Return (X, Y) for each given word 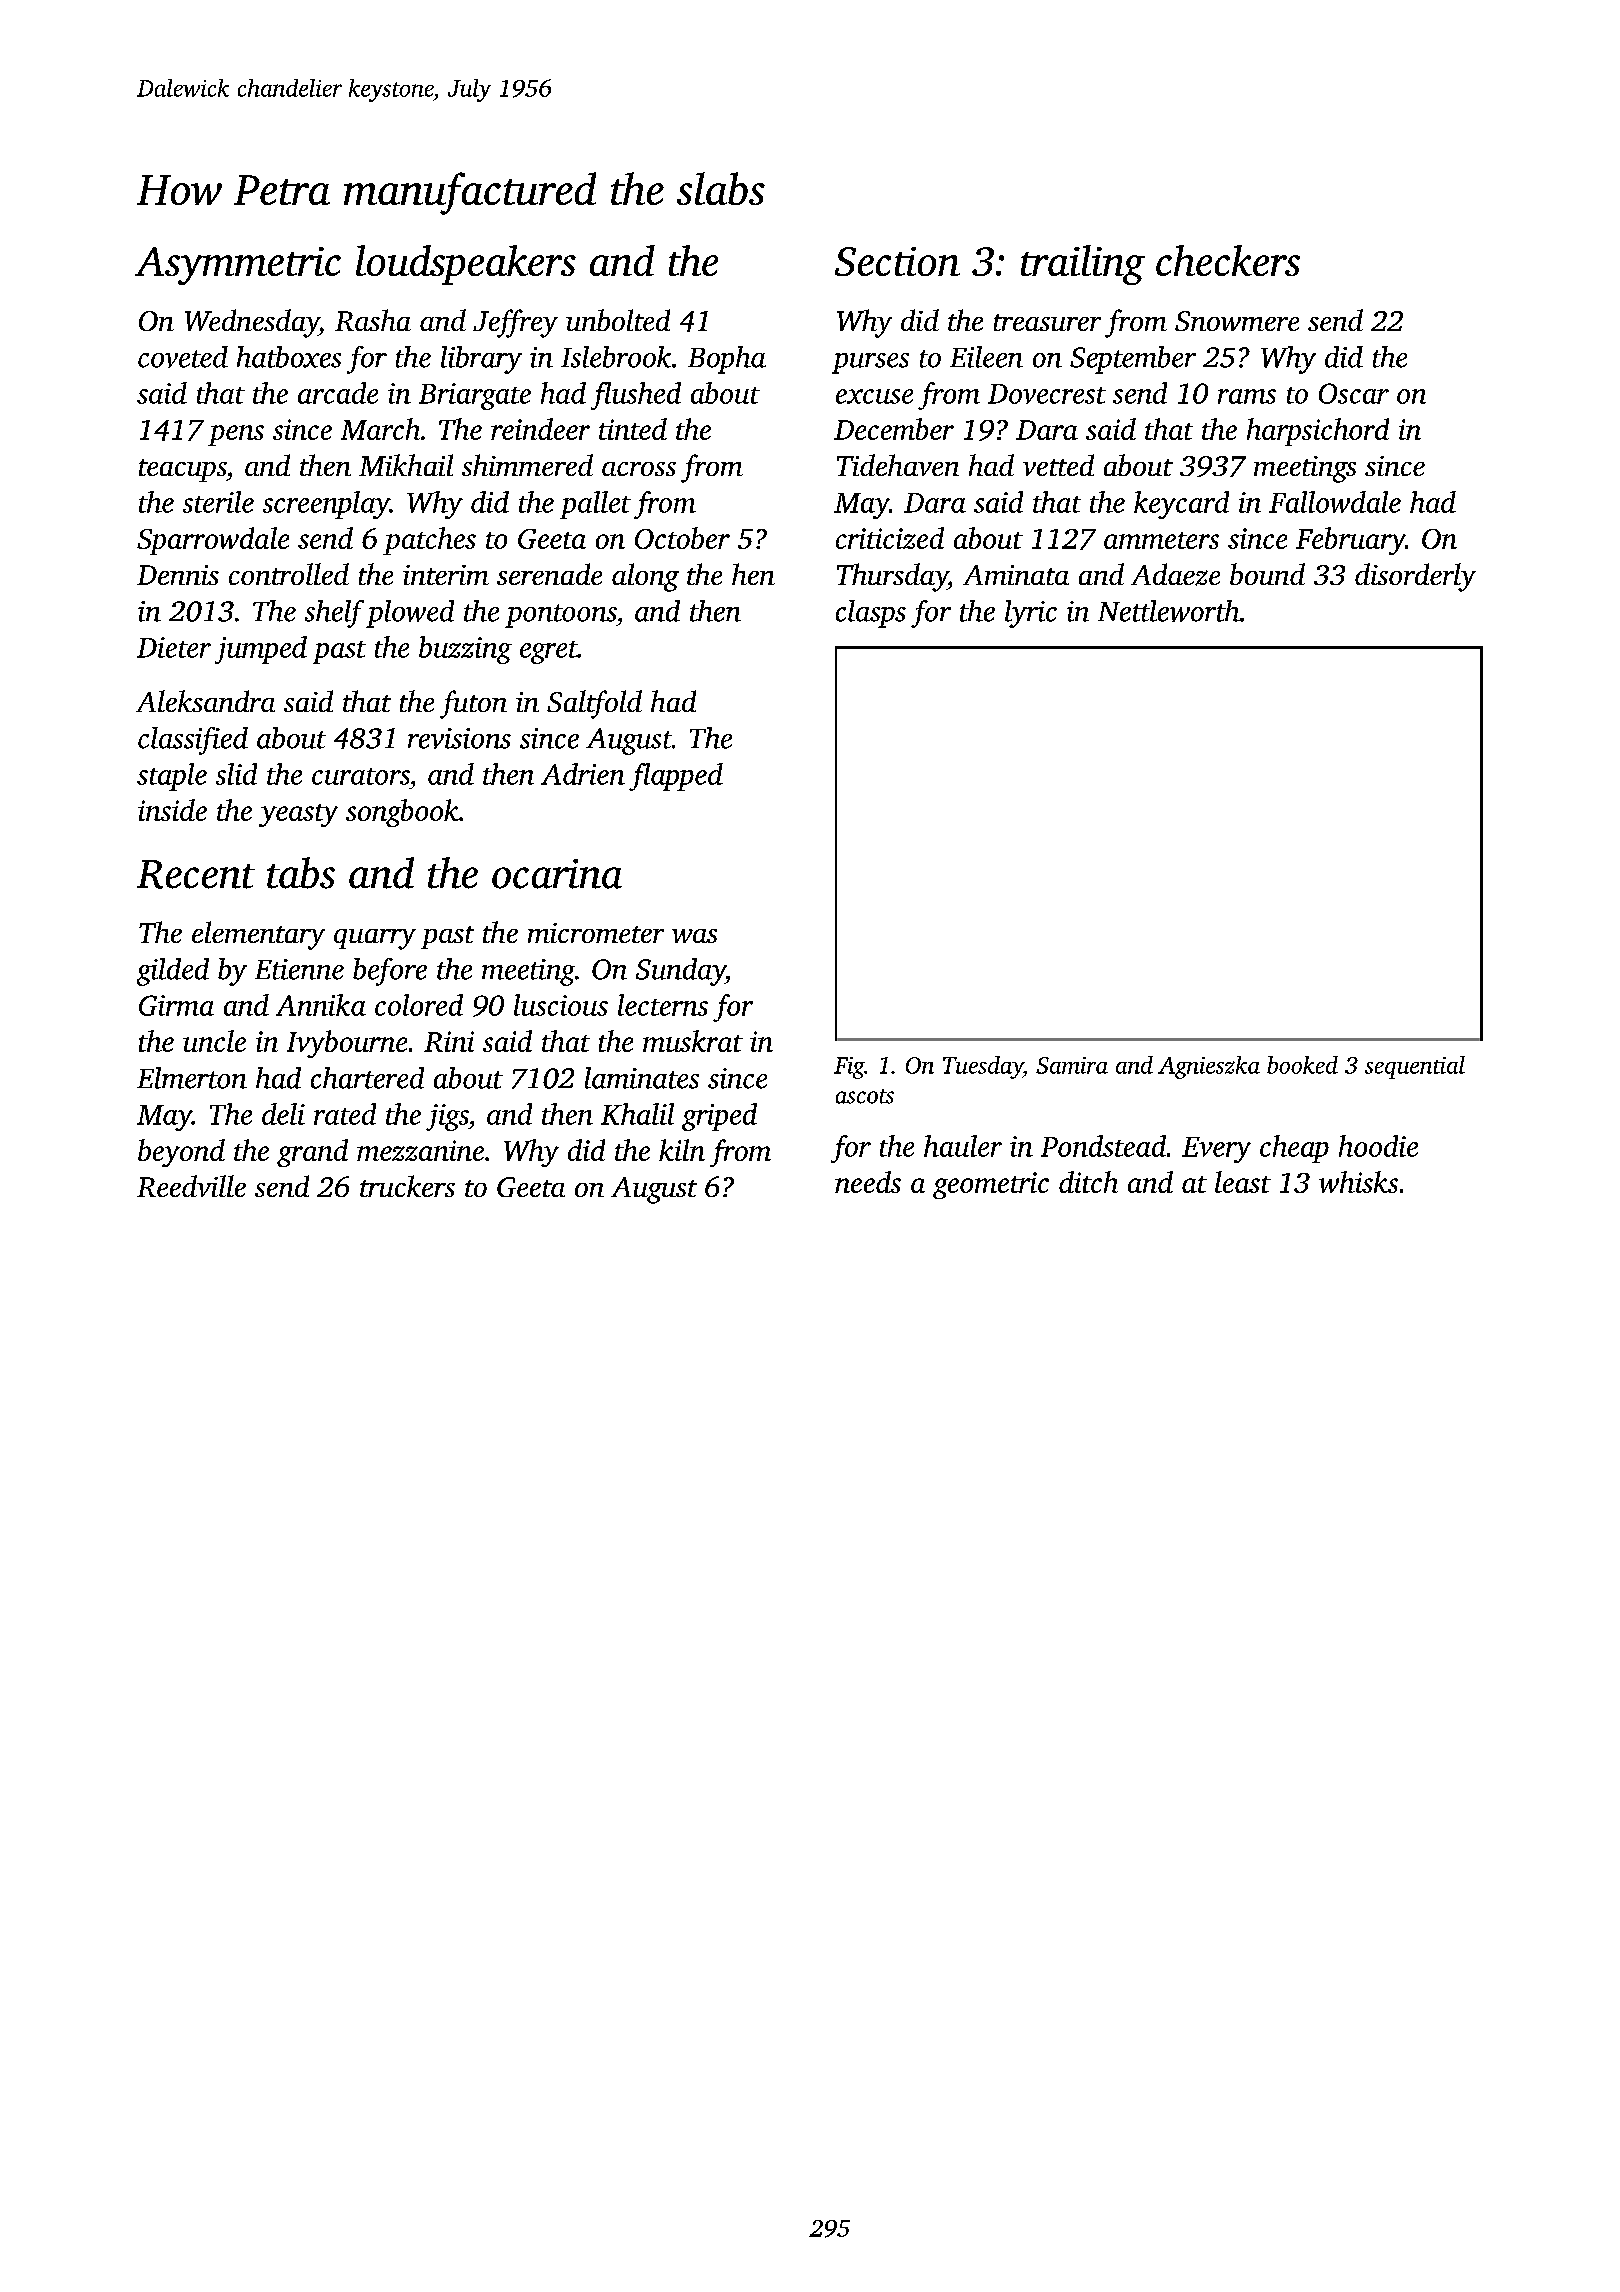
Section (897, 261)
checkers (1228, 260)
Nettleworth (1169, 611)
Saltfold (594, 704)
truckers (407, 1186)
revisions (459, 738)
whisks (1358, 1182)
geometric (991, 1185)
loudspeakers (466, 265)
